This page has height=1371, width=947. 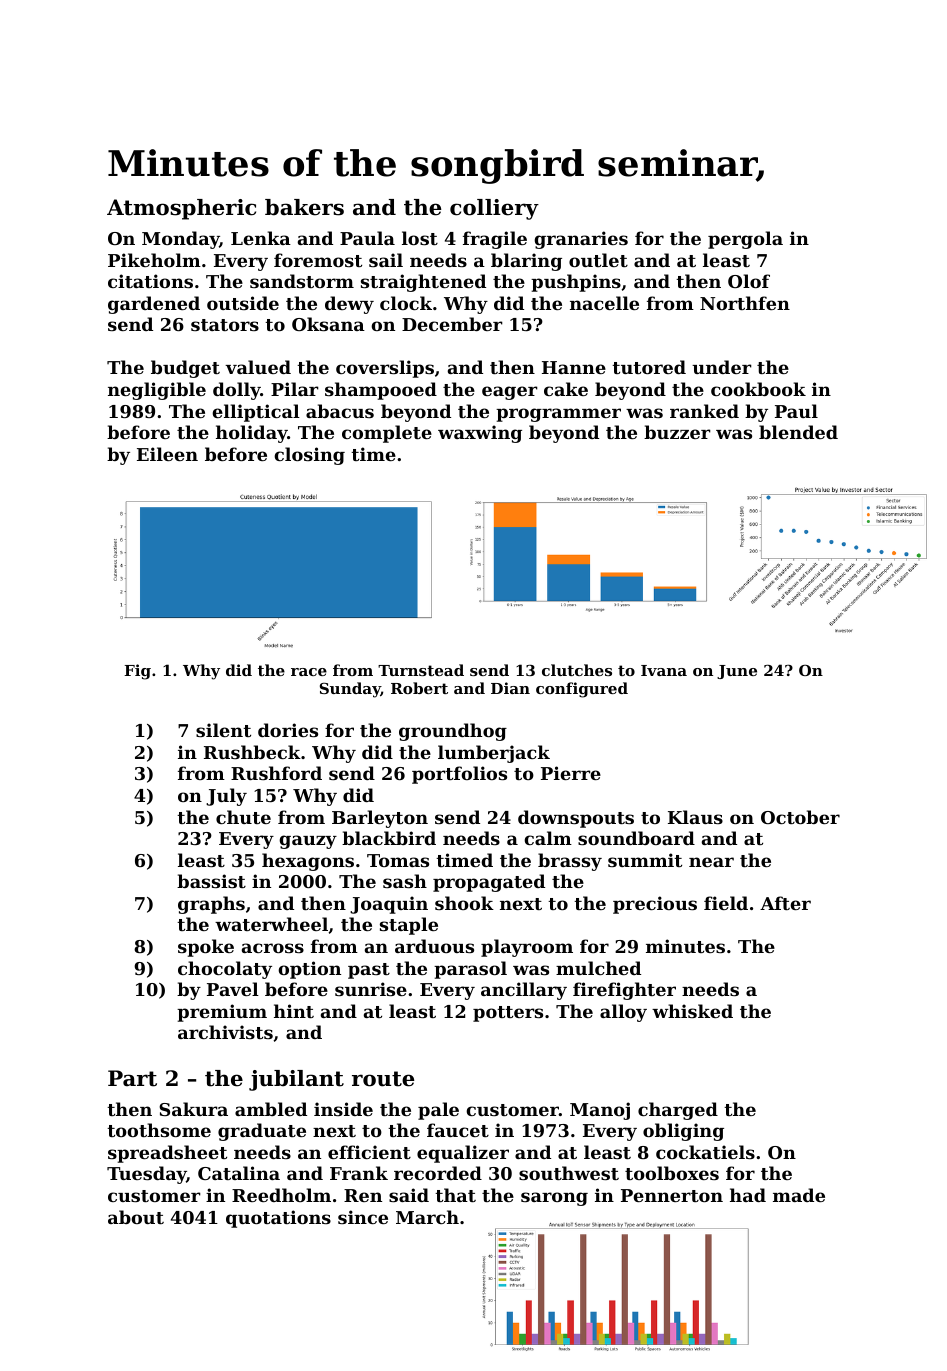 What do you see at coordinates (211, 881) in the page?
I see `bassist` at bounding box center [211, 881].
